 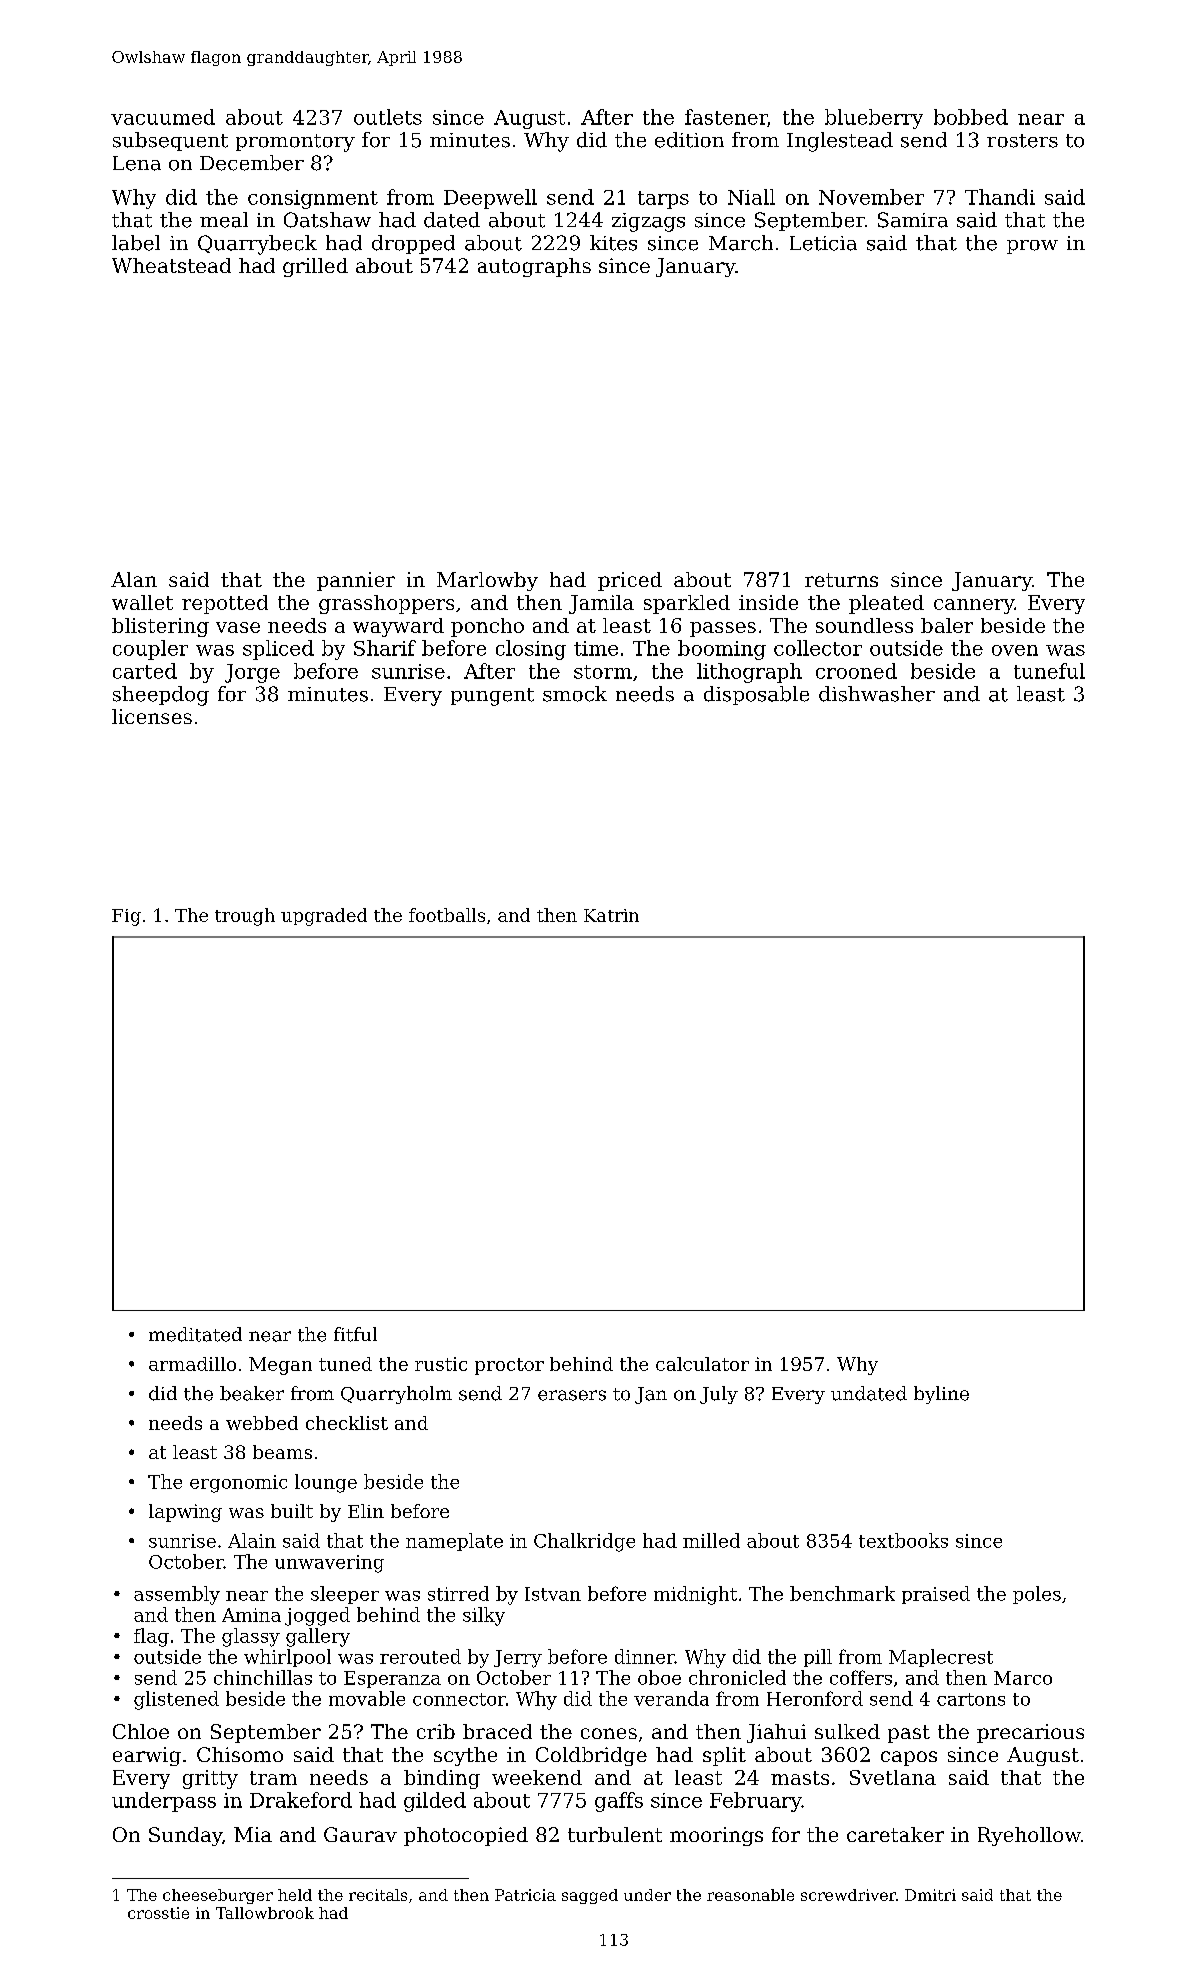 I want to click on subsequent, so click(x=170, y=141).
